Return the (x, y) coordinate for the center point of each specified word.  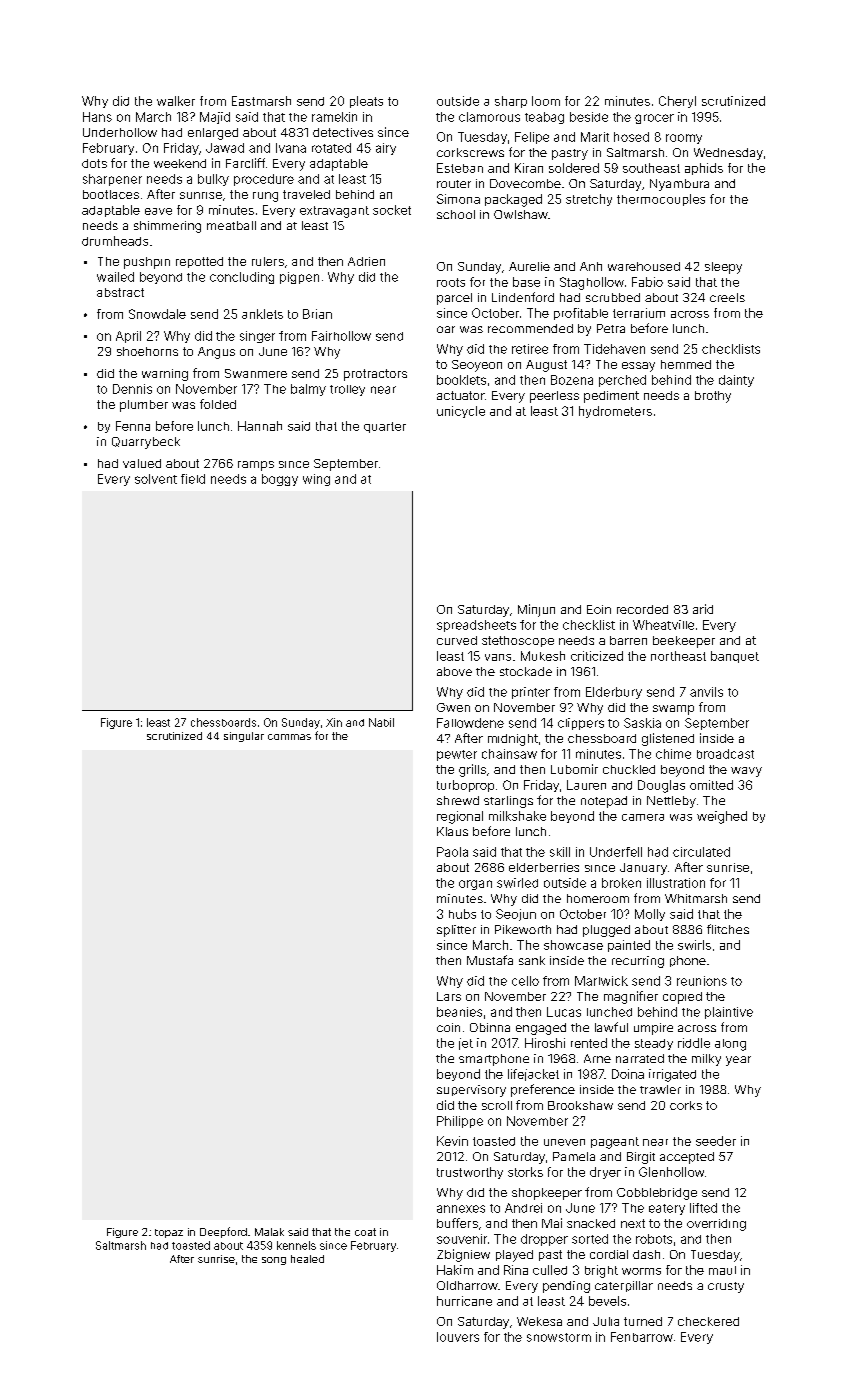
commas (289, 737)
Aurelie (529, 266)
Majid (215, 118)
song (274, 1261)
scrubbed (613, 297)
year (738, 1061)
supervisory (471, 1091)
